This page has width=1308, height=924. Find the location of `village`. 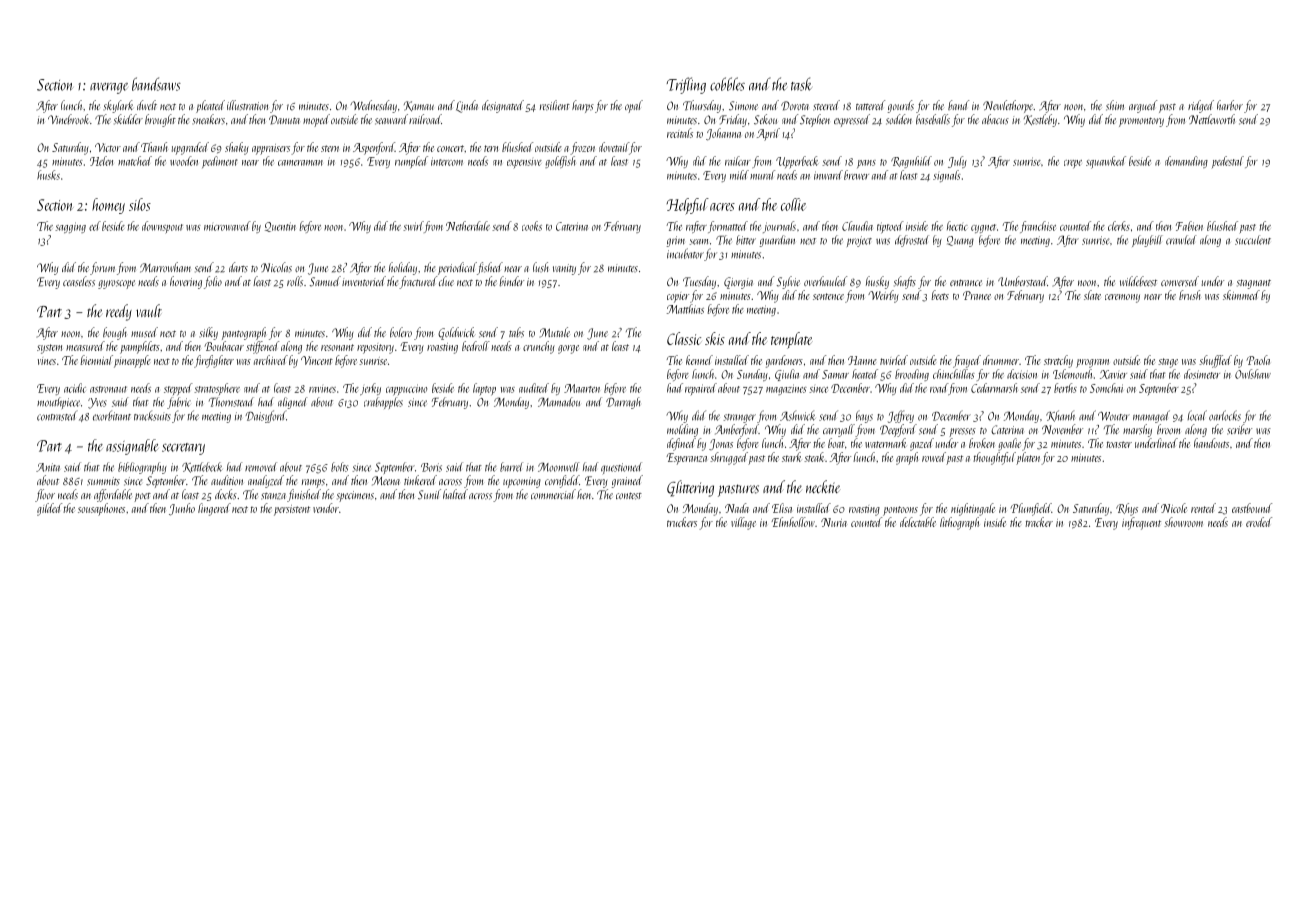

village is located at coordinates (743, 523).
